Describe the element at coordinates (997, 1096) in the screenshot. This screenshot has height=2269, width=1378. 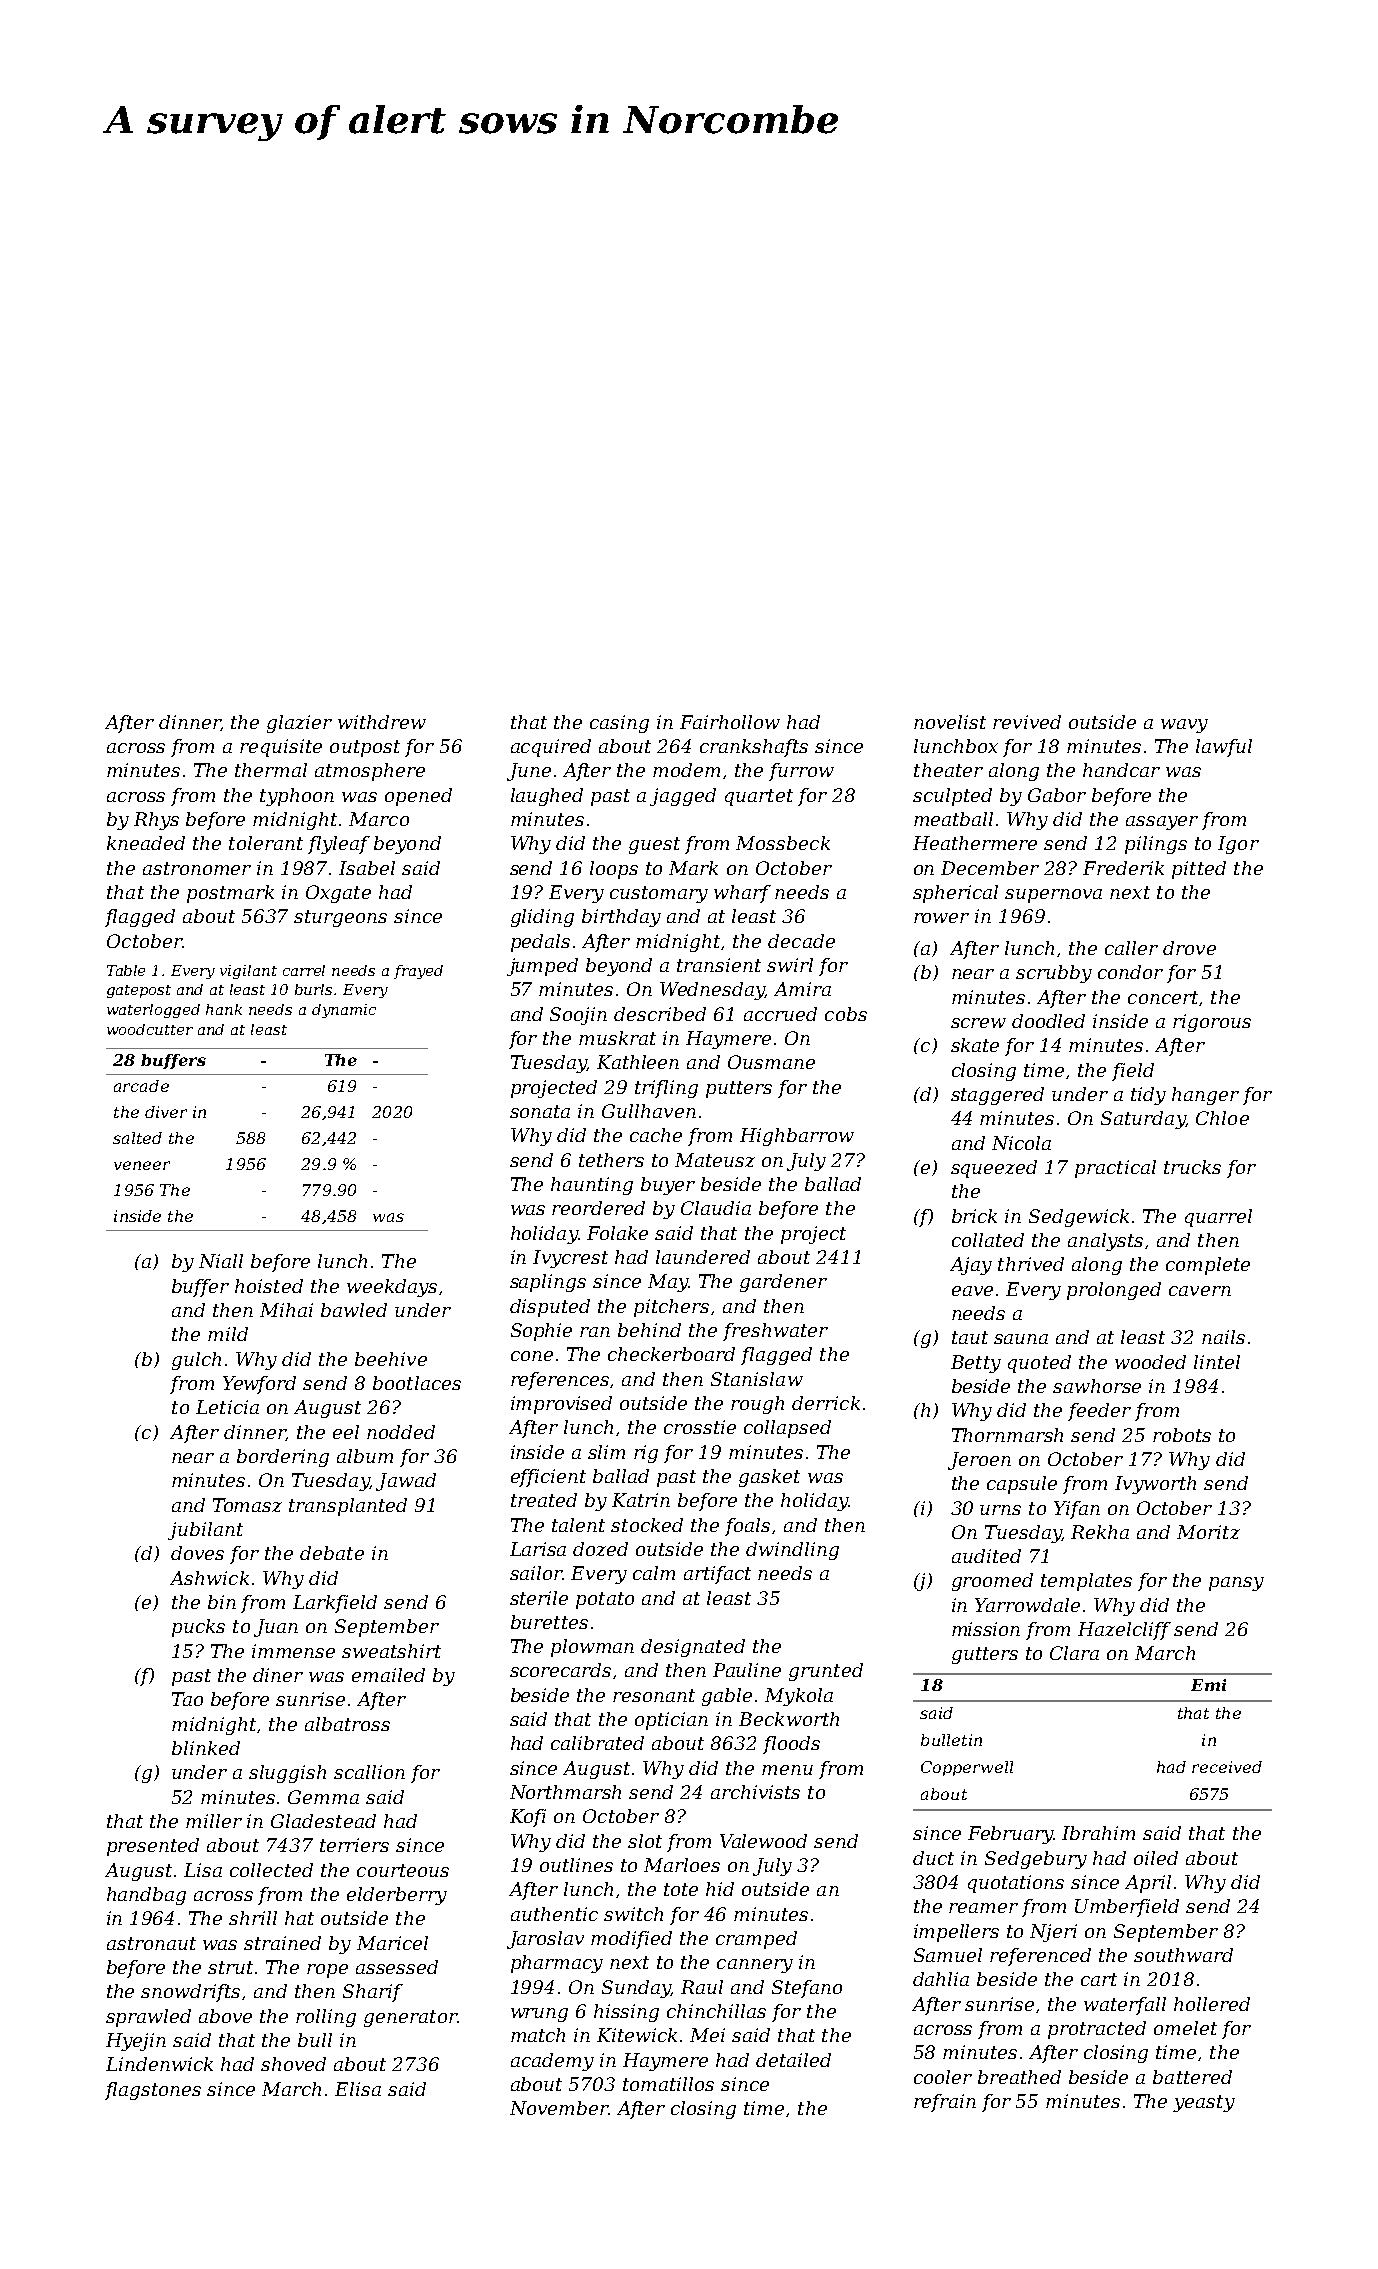
I see `staggered` at that location.
